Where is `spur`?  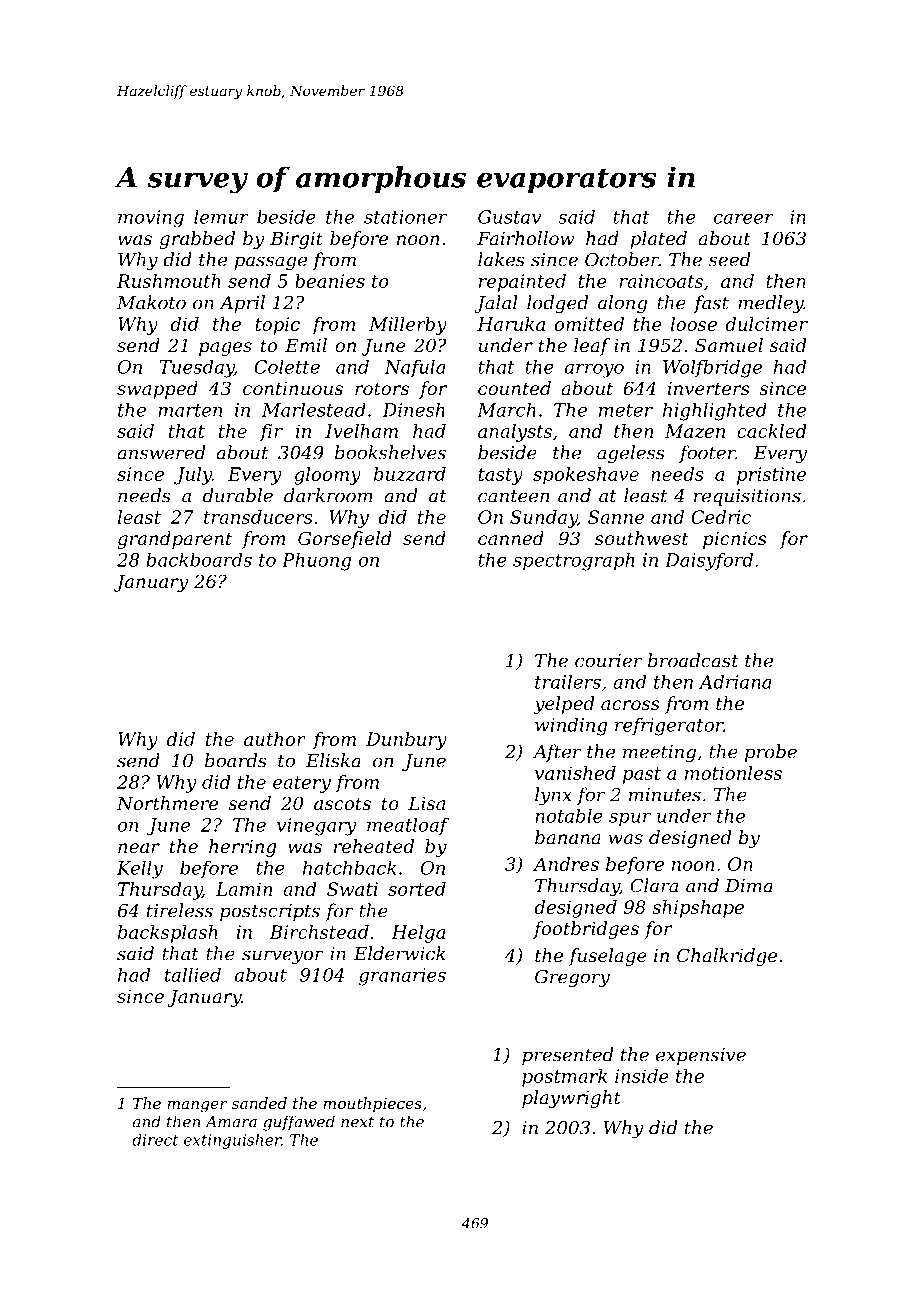 spur is located at coordinates (630, 820).
